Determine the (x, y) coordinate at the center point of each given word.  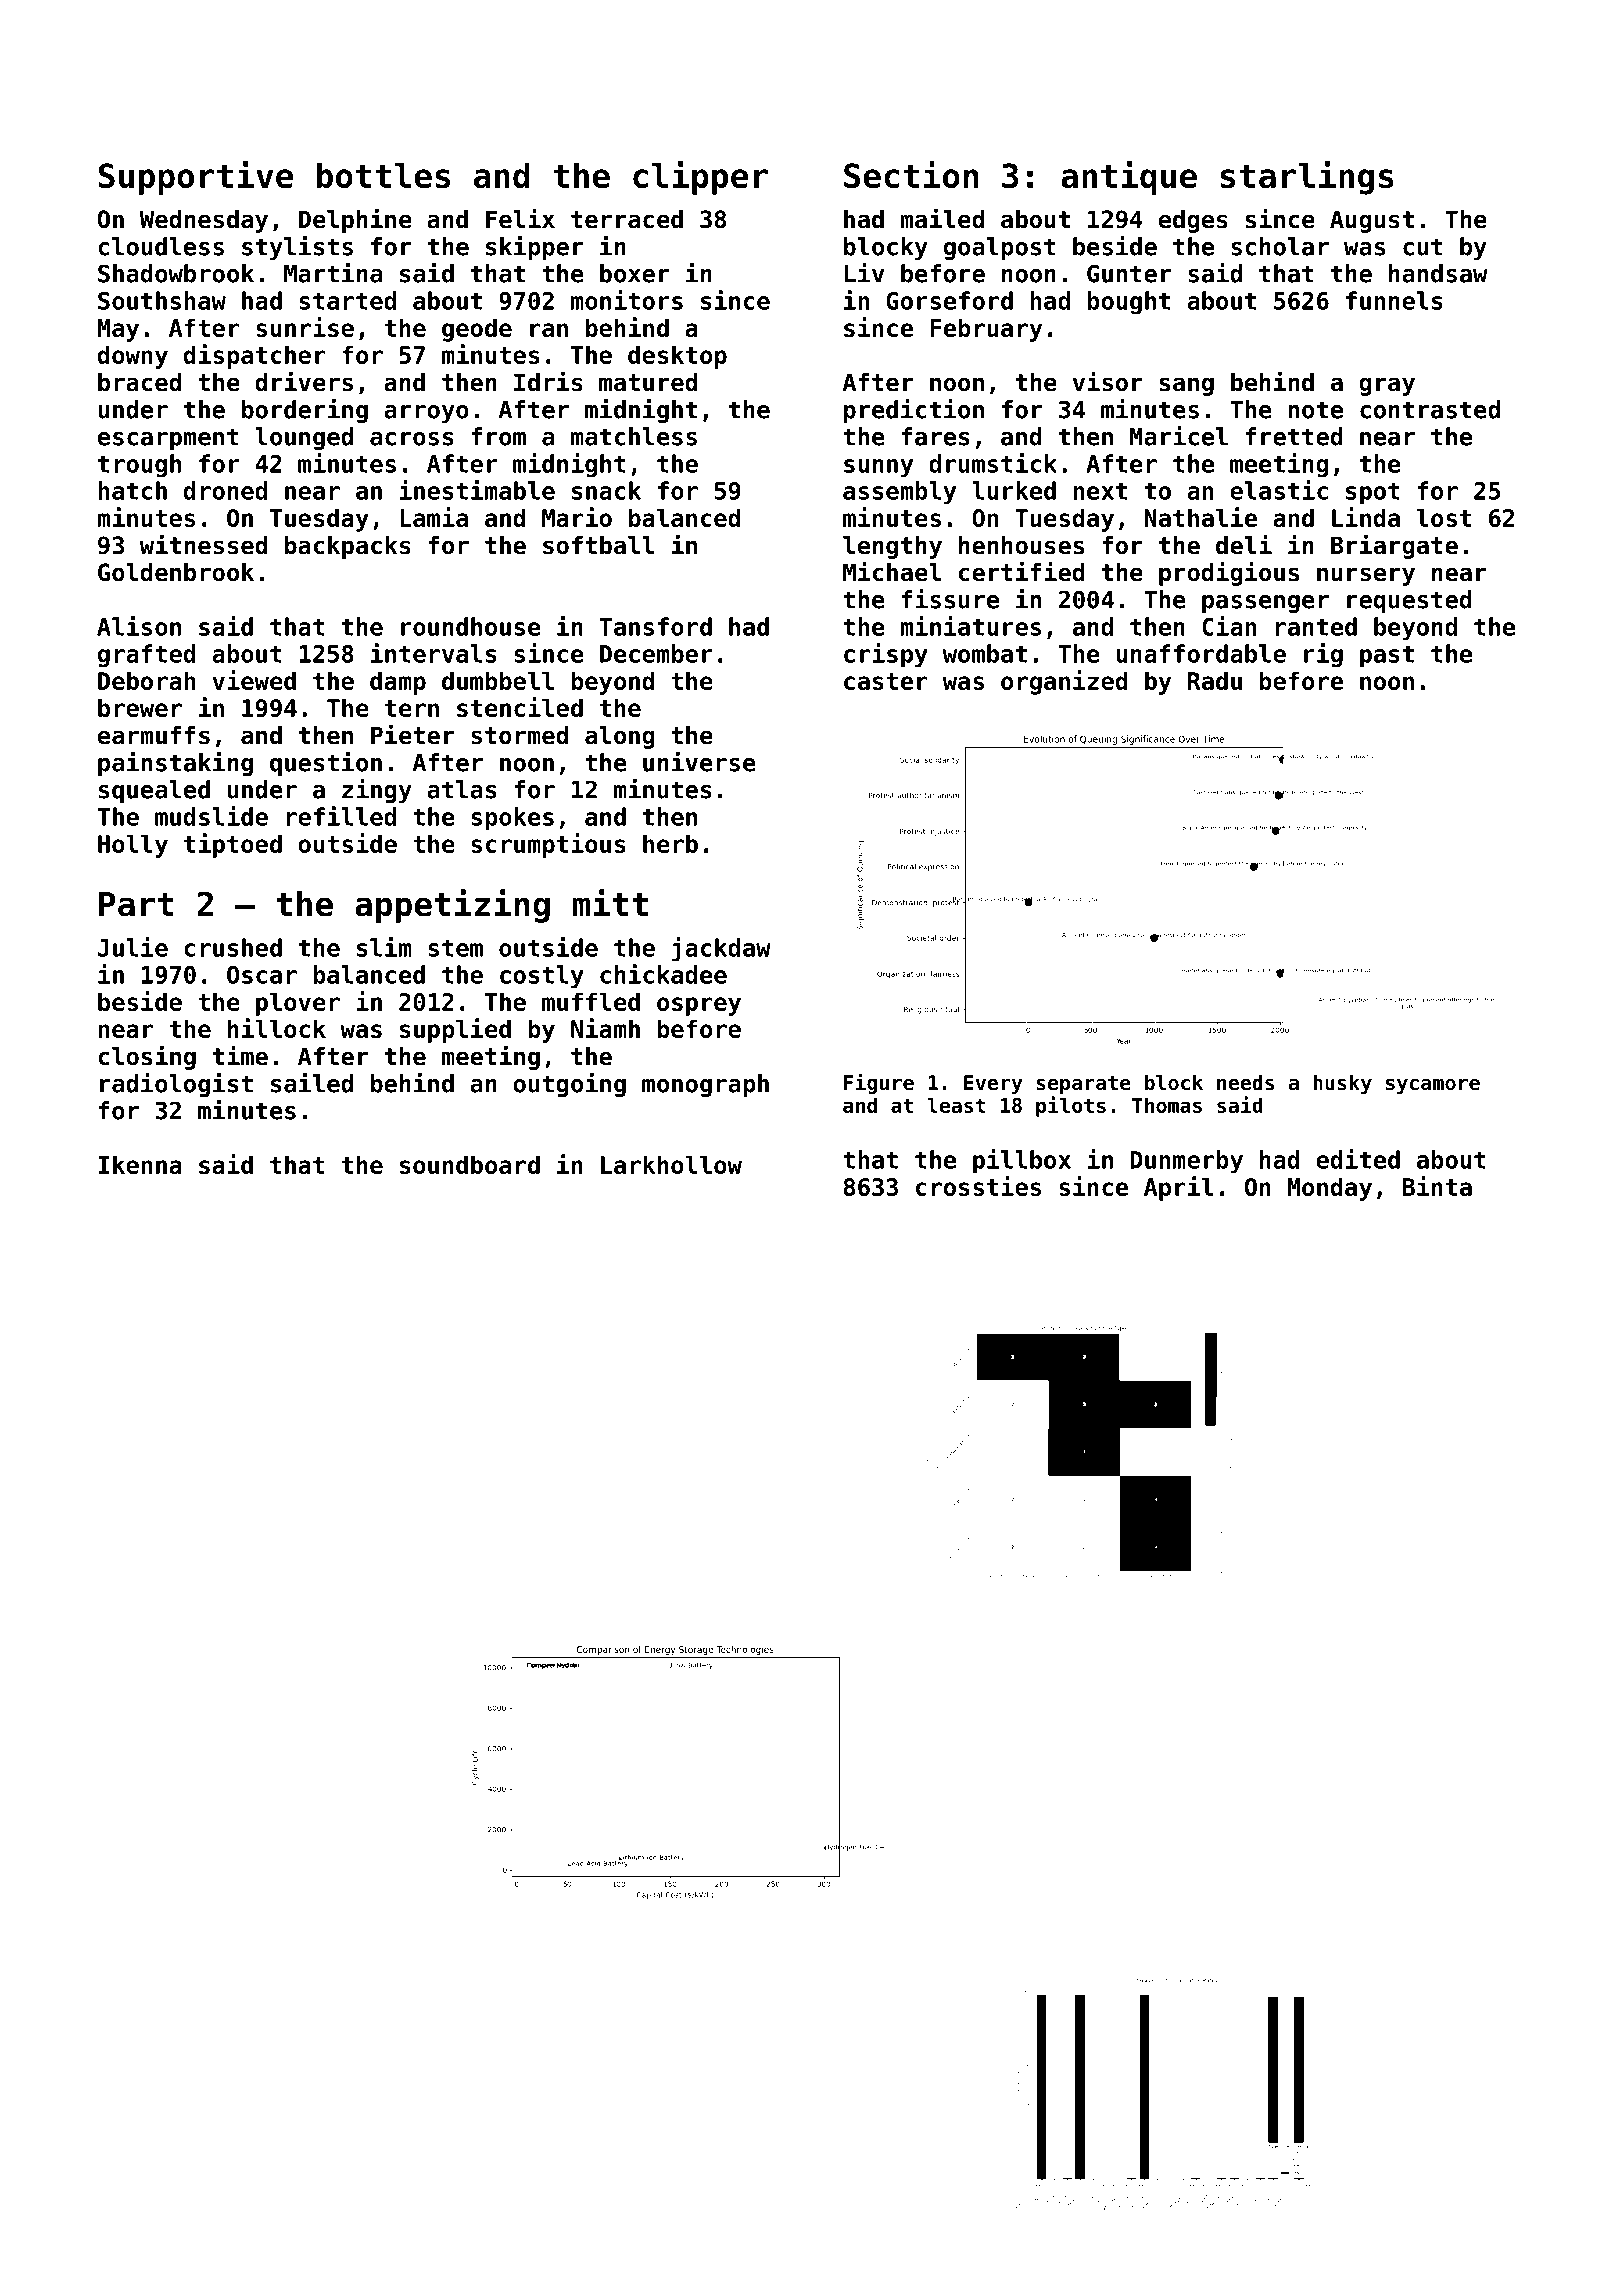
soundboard (470, 1164)
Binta (1437, 1186)
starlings (1307, 178)
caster (886, 681)
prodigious (1229, 573)
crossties (978, 1186)
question (326, 764)
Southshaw (162, 300)
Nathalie (1201, 517)
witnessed (203, 544)
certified (1022, 571)
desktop (677, 357)
